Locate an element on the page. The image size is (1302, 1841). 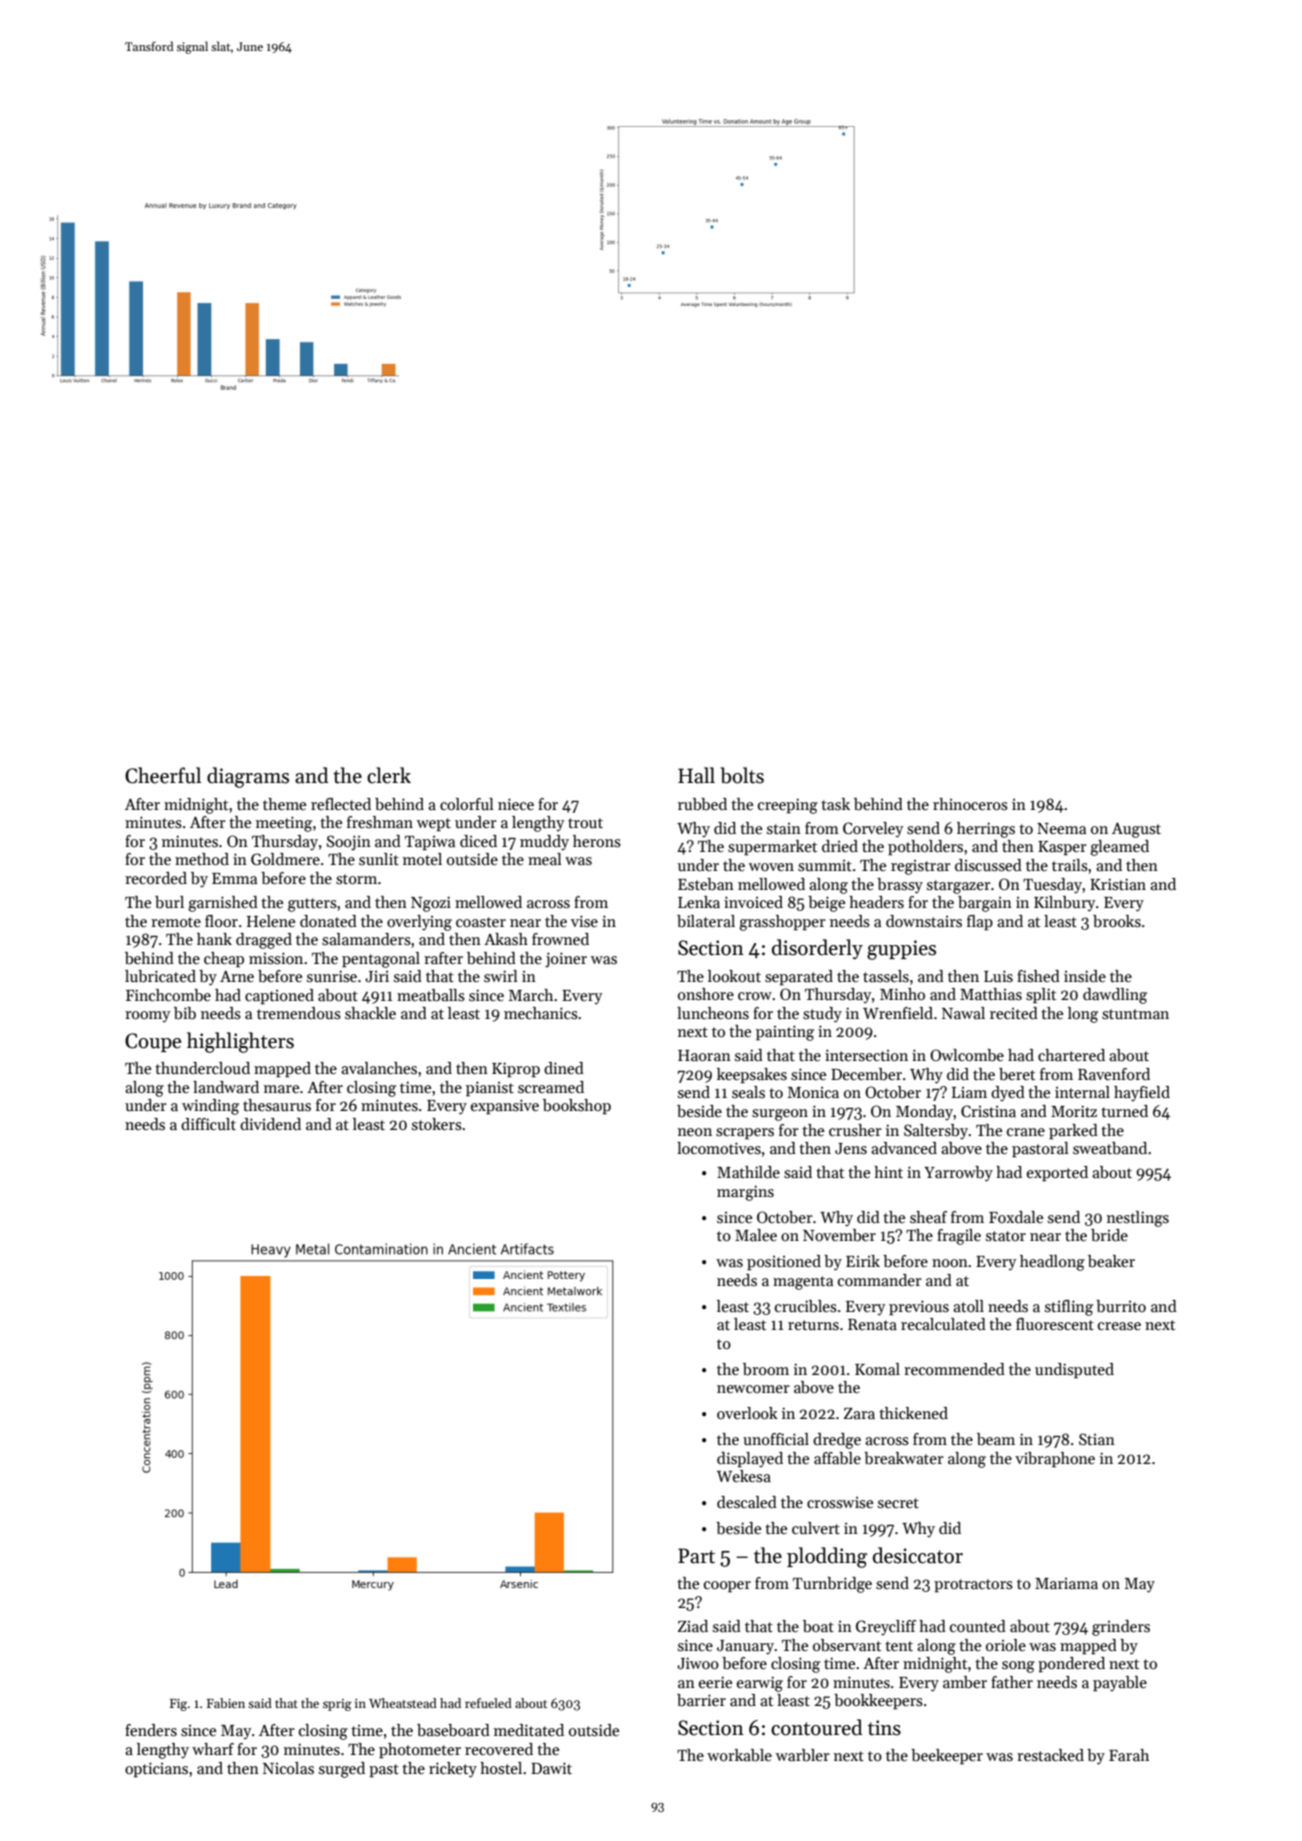
bolts is located at coordinates (742, 775).
